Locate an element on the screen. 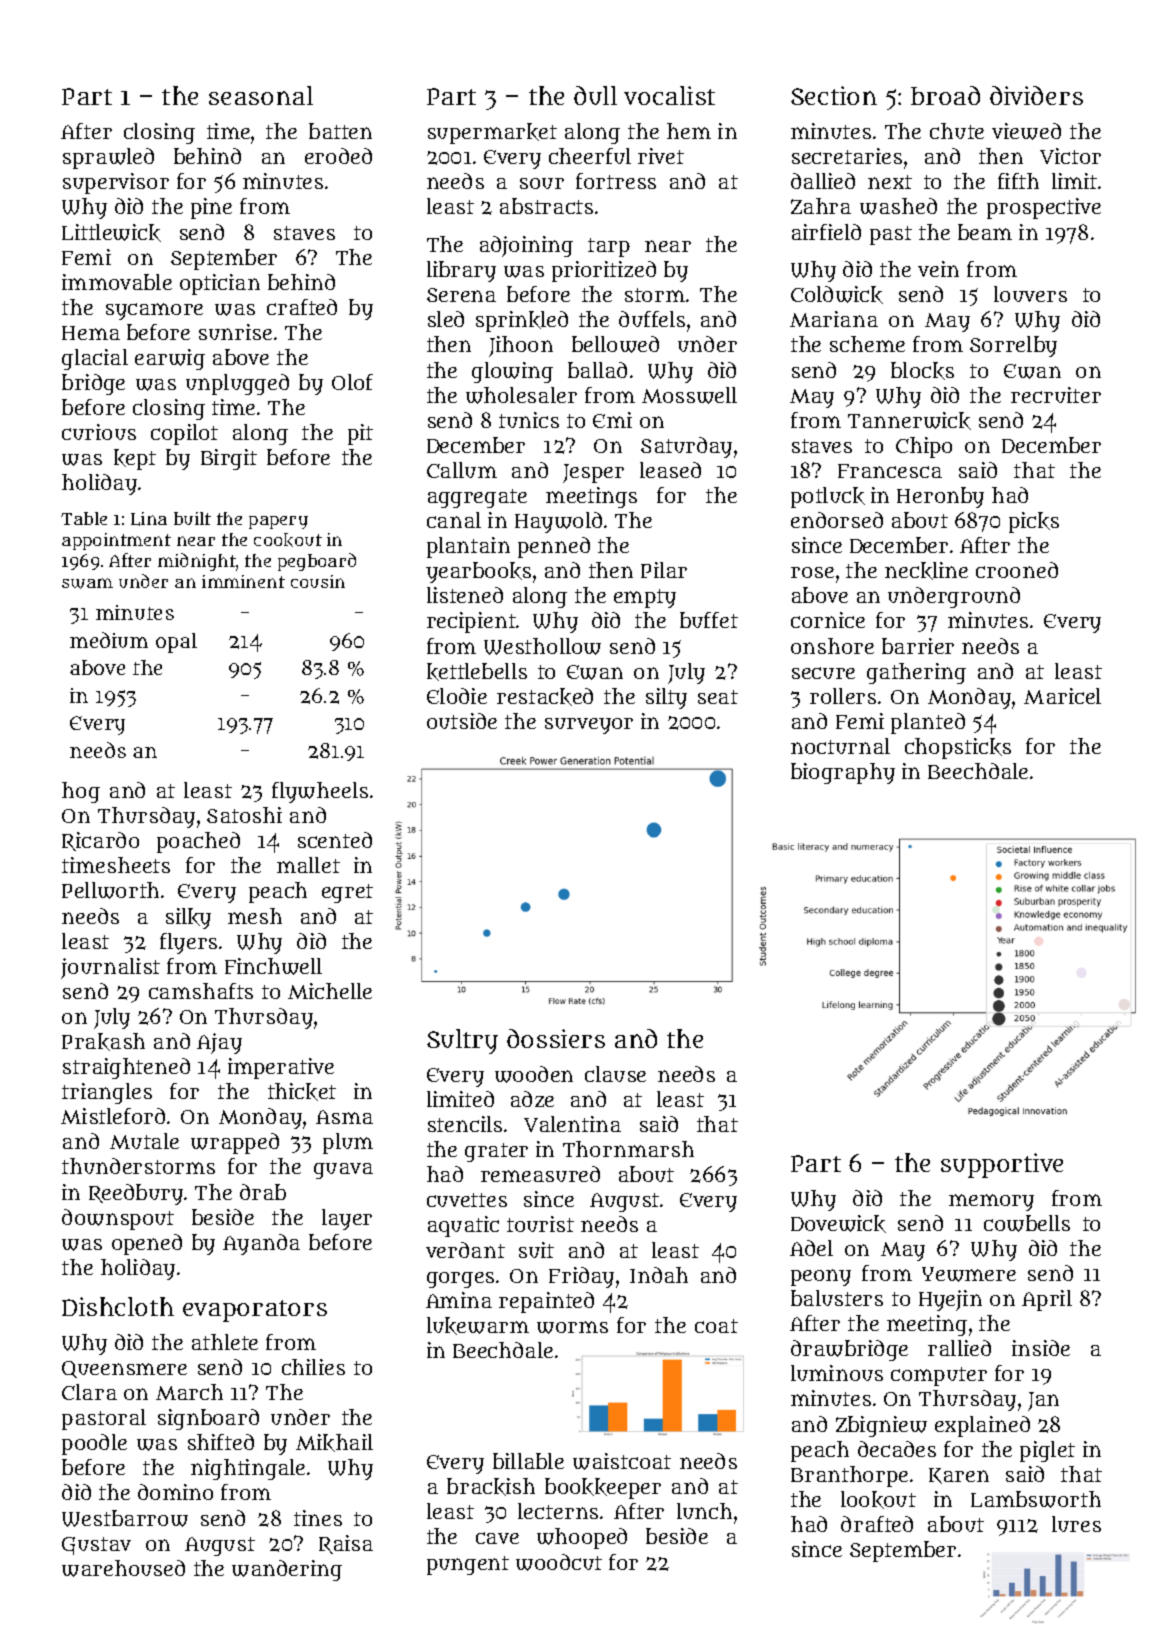  surveyor is located at coordinates (589, 726).
